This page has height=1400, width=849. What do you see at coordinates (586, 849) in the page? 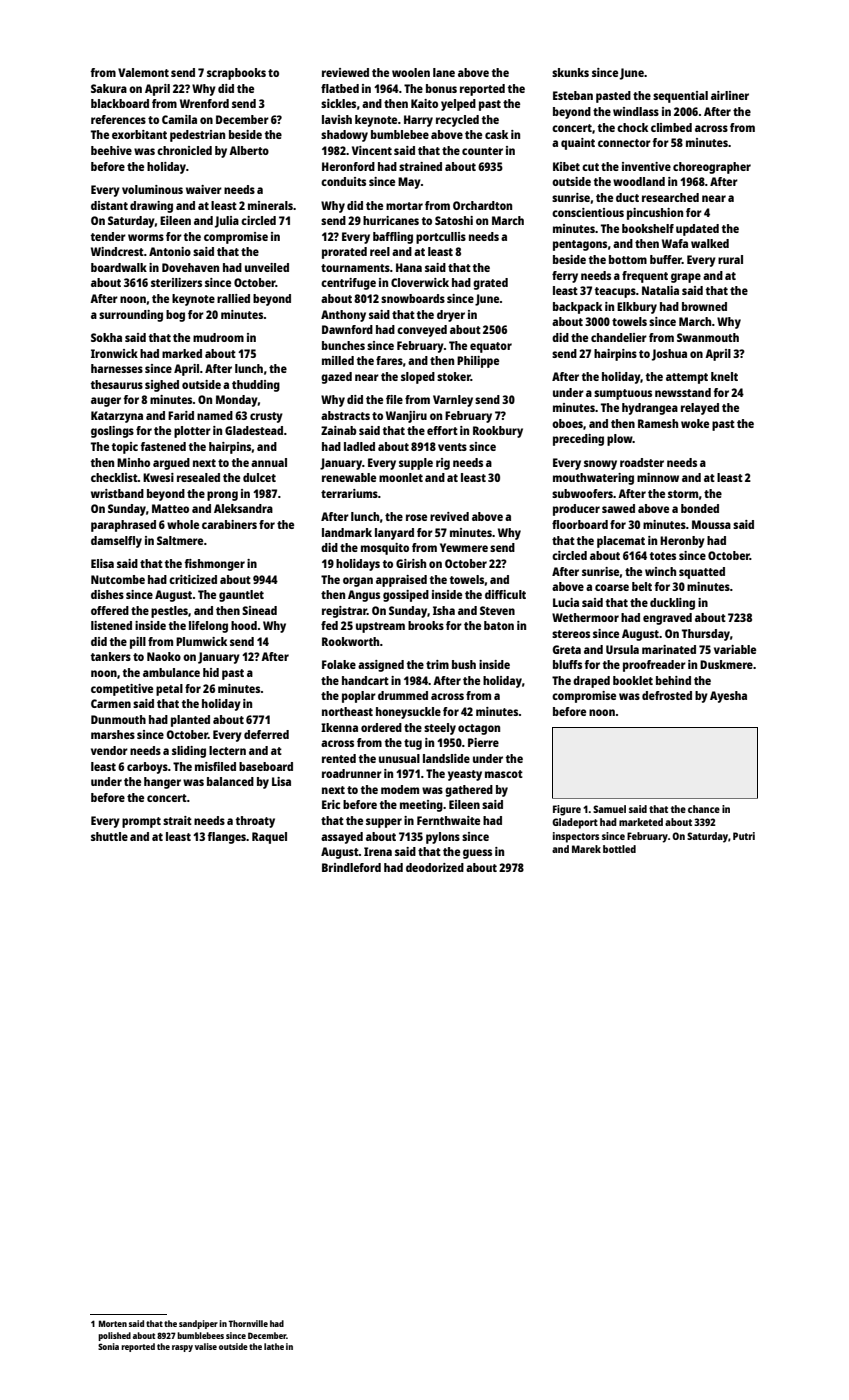
I see `Marek` at bounding box center [586, 849].
